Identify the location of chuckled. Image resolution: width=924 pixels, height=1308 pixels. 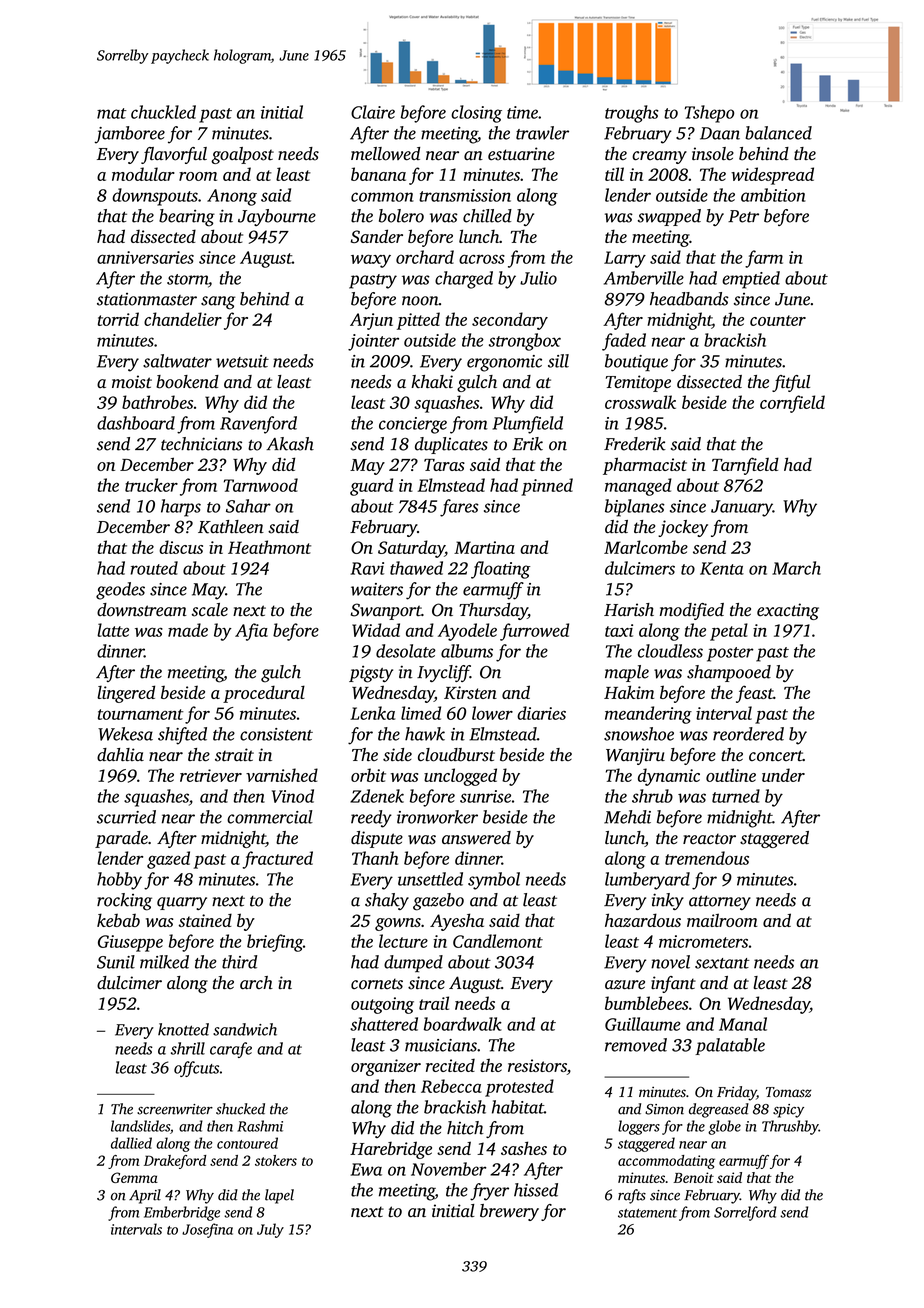
(163, 112).
